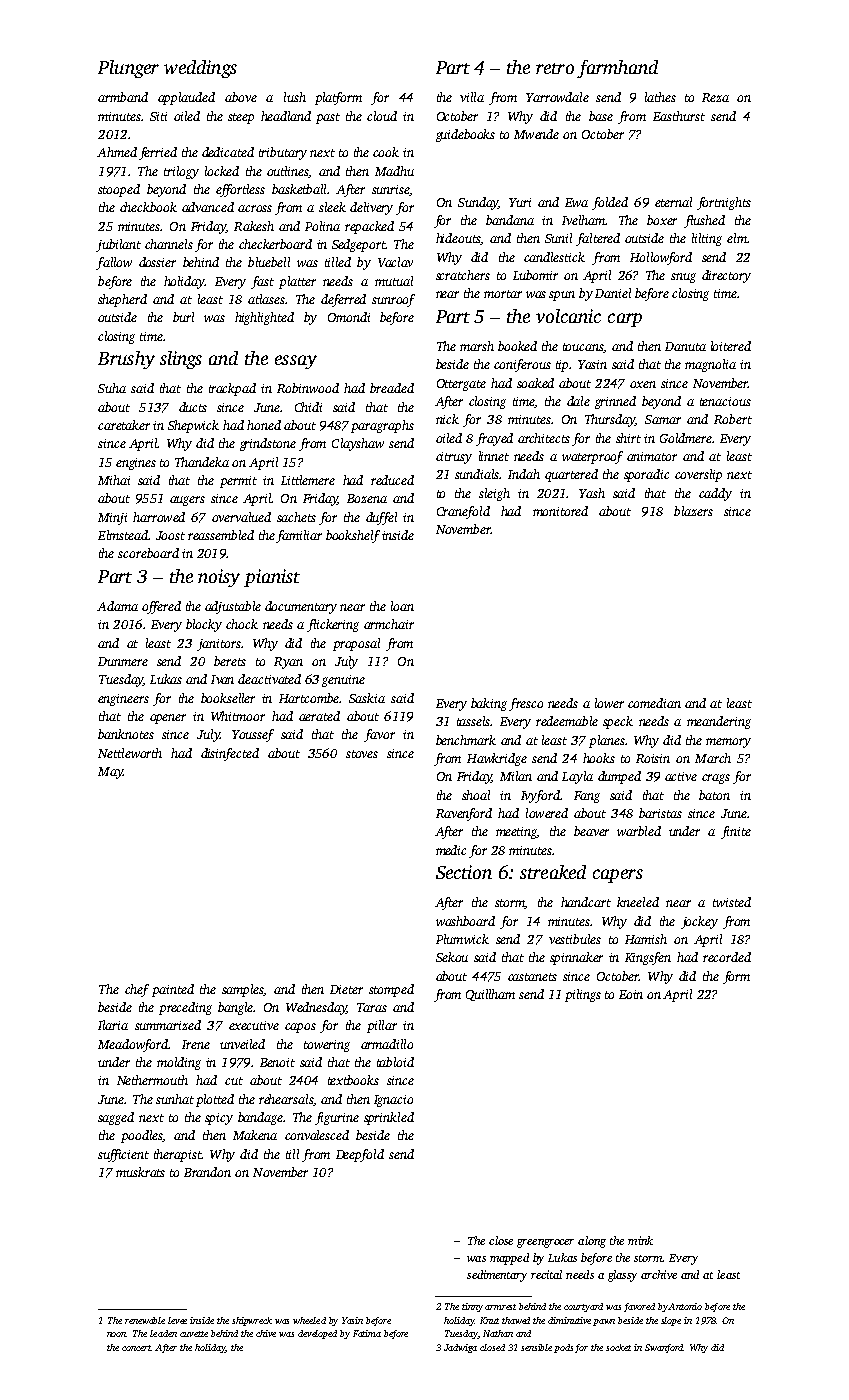 Image resolution: width=849 pixels, height=1400 pixels. What do you see at coordinates (252, 1321) in the screenshot?
I see `shipwreck` at bounding box center [252, 1321].
